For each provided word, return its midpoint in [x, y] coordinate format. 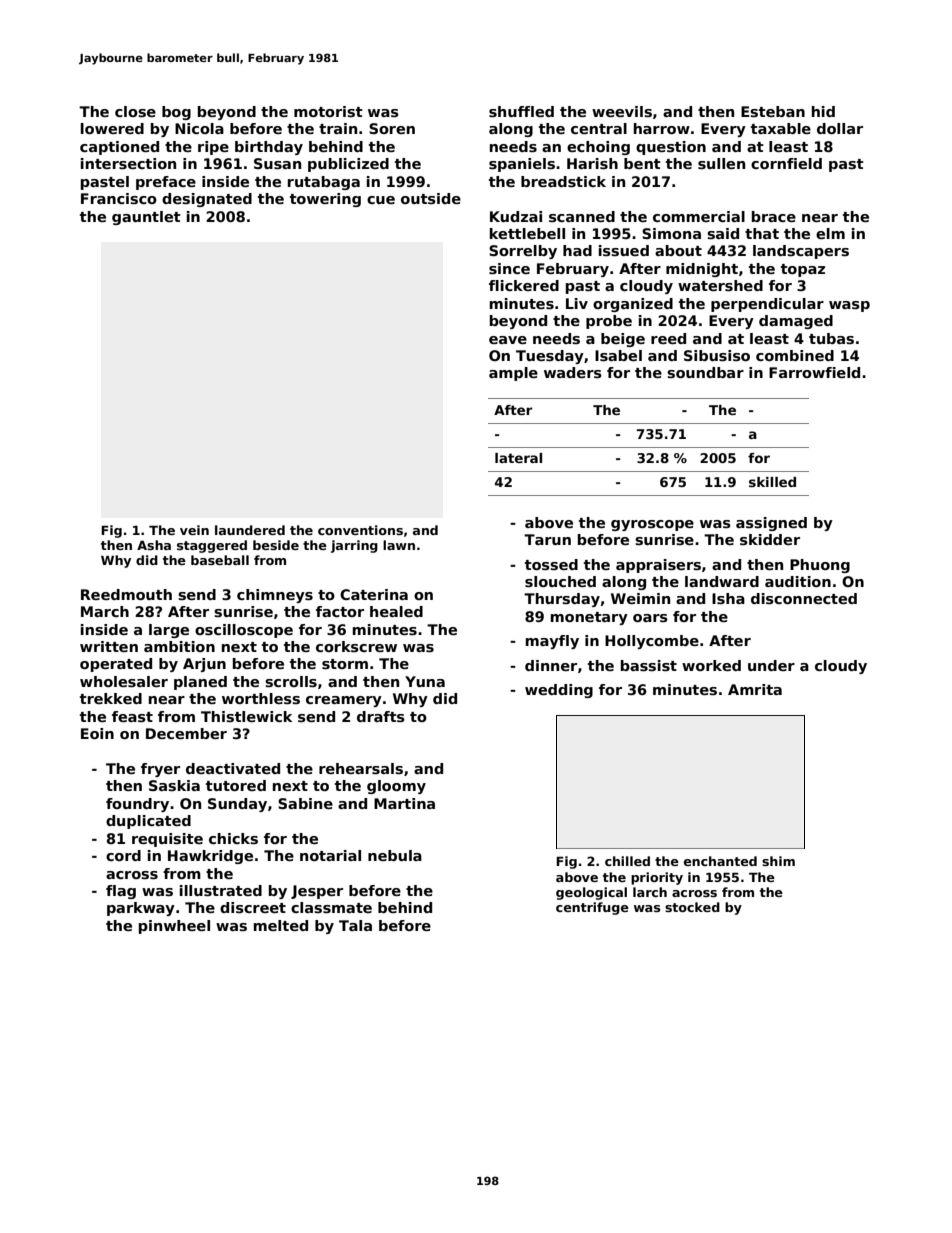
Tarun [547, 539]
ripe [213, 148]
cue [381, 200]
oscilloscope [244, 631]
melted [281, 925]
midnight [702, 270]
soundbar [705, 372]
